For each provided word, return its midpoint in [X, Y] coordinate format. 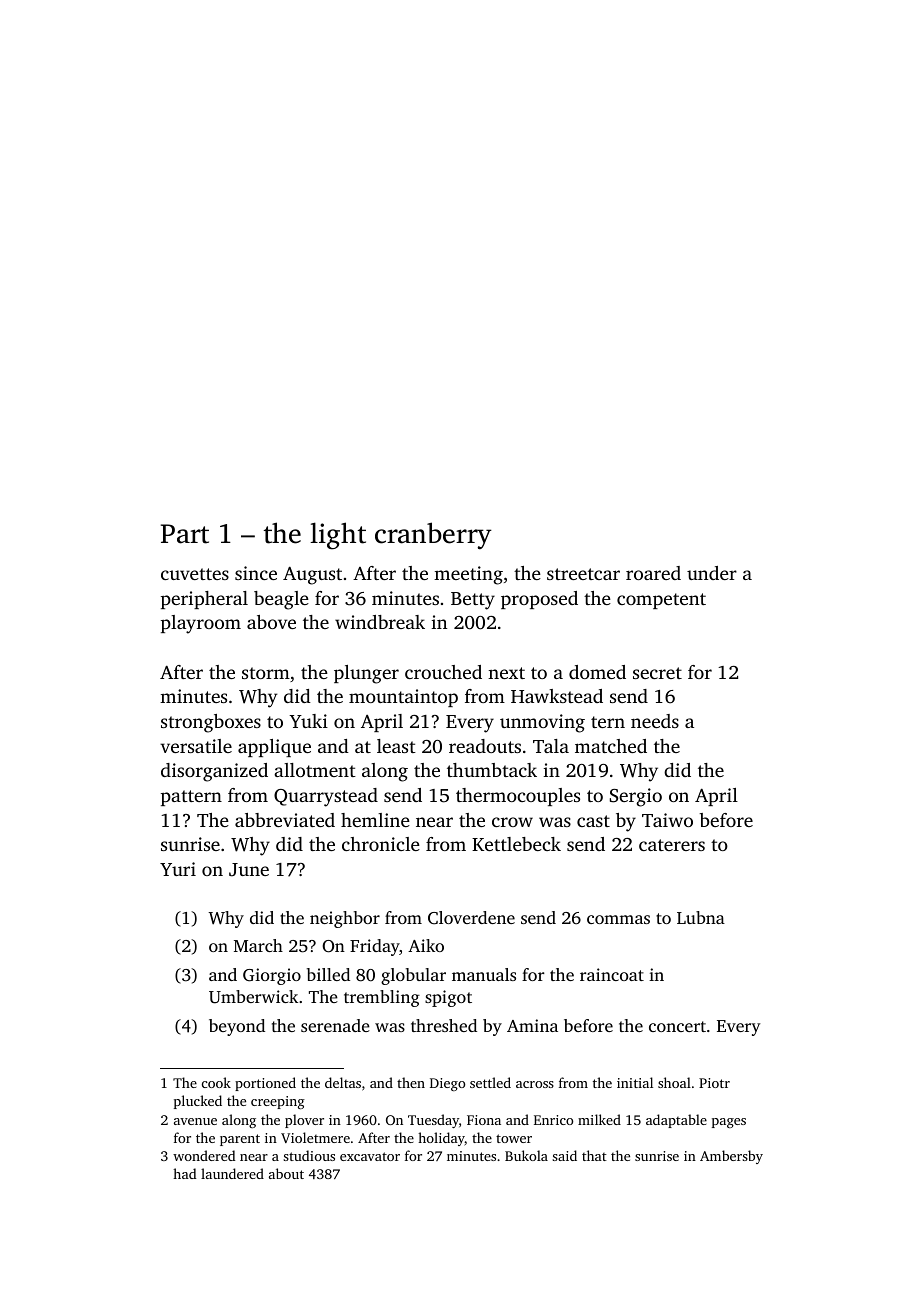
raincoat [612, 974]
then [411, 1082]
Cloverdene [471, 918]
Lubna [701, 917]
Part [185, 534]
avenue [195, 1121]
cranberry [433, 536]
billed [328, 974]
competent [661, 601]
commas [618, 919]
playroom [201, 624]
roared [653, 573]
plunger [366, 674]
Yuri [178, 869]
